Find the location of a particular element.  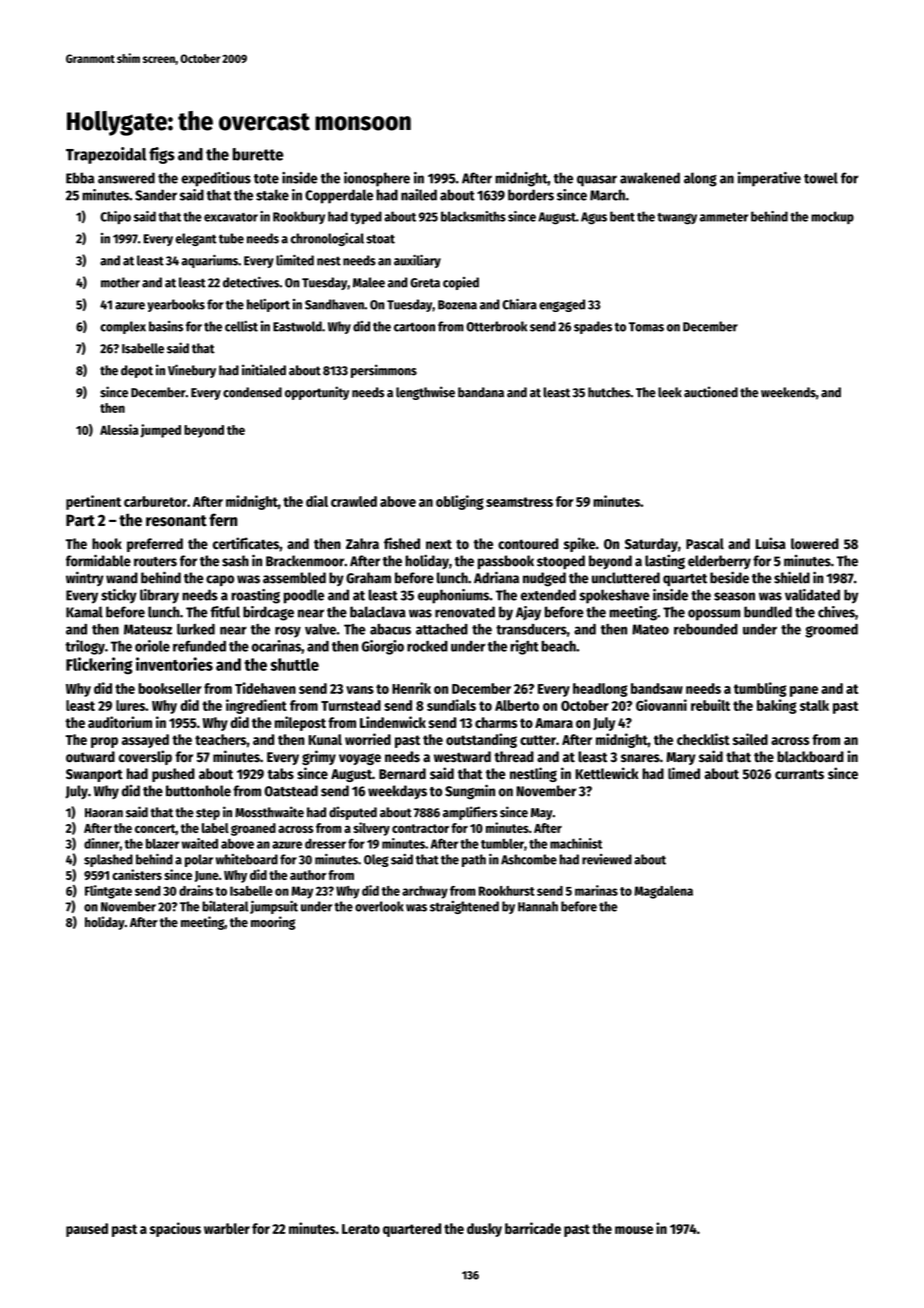

weekdays is located at coordinates (397, 792).
